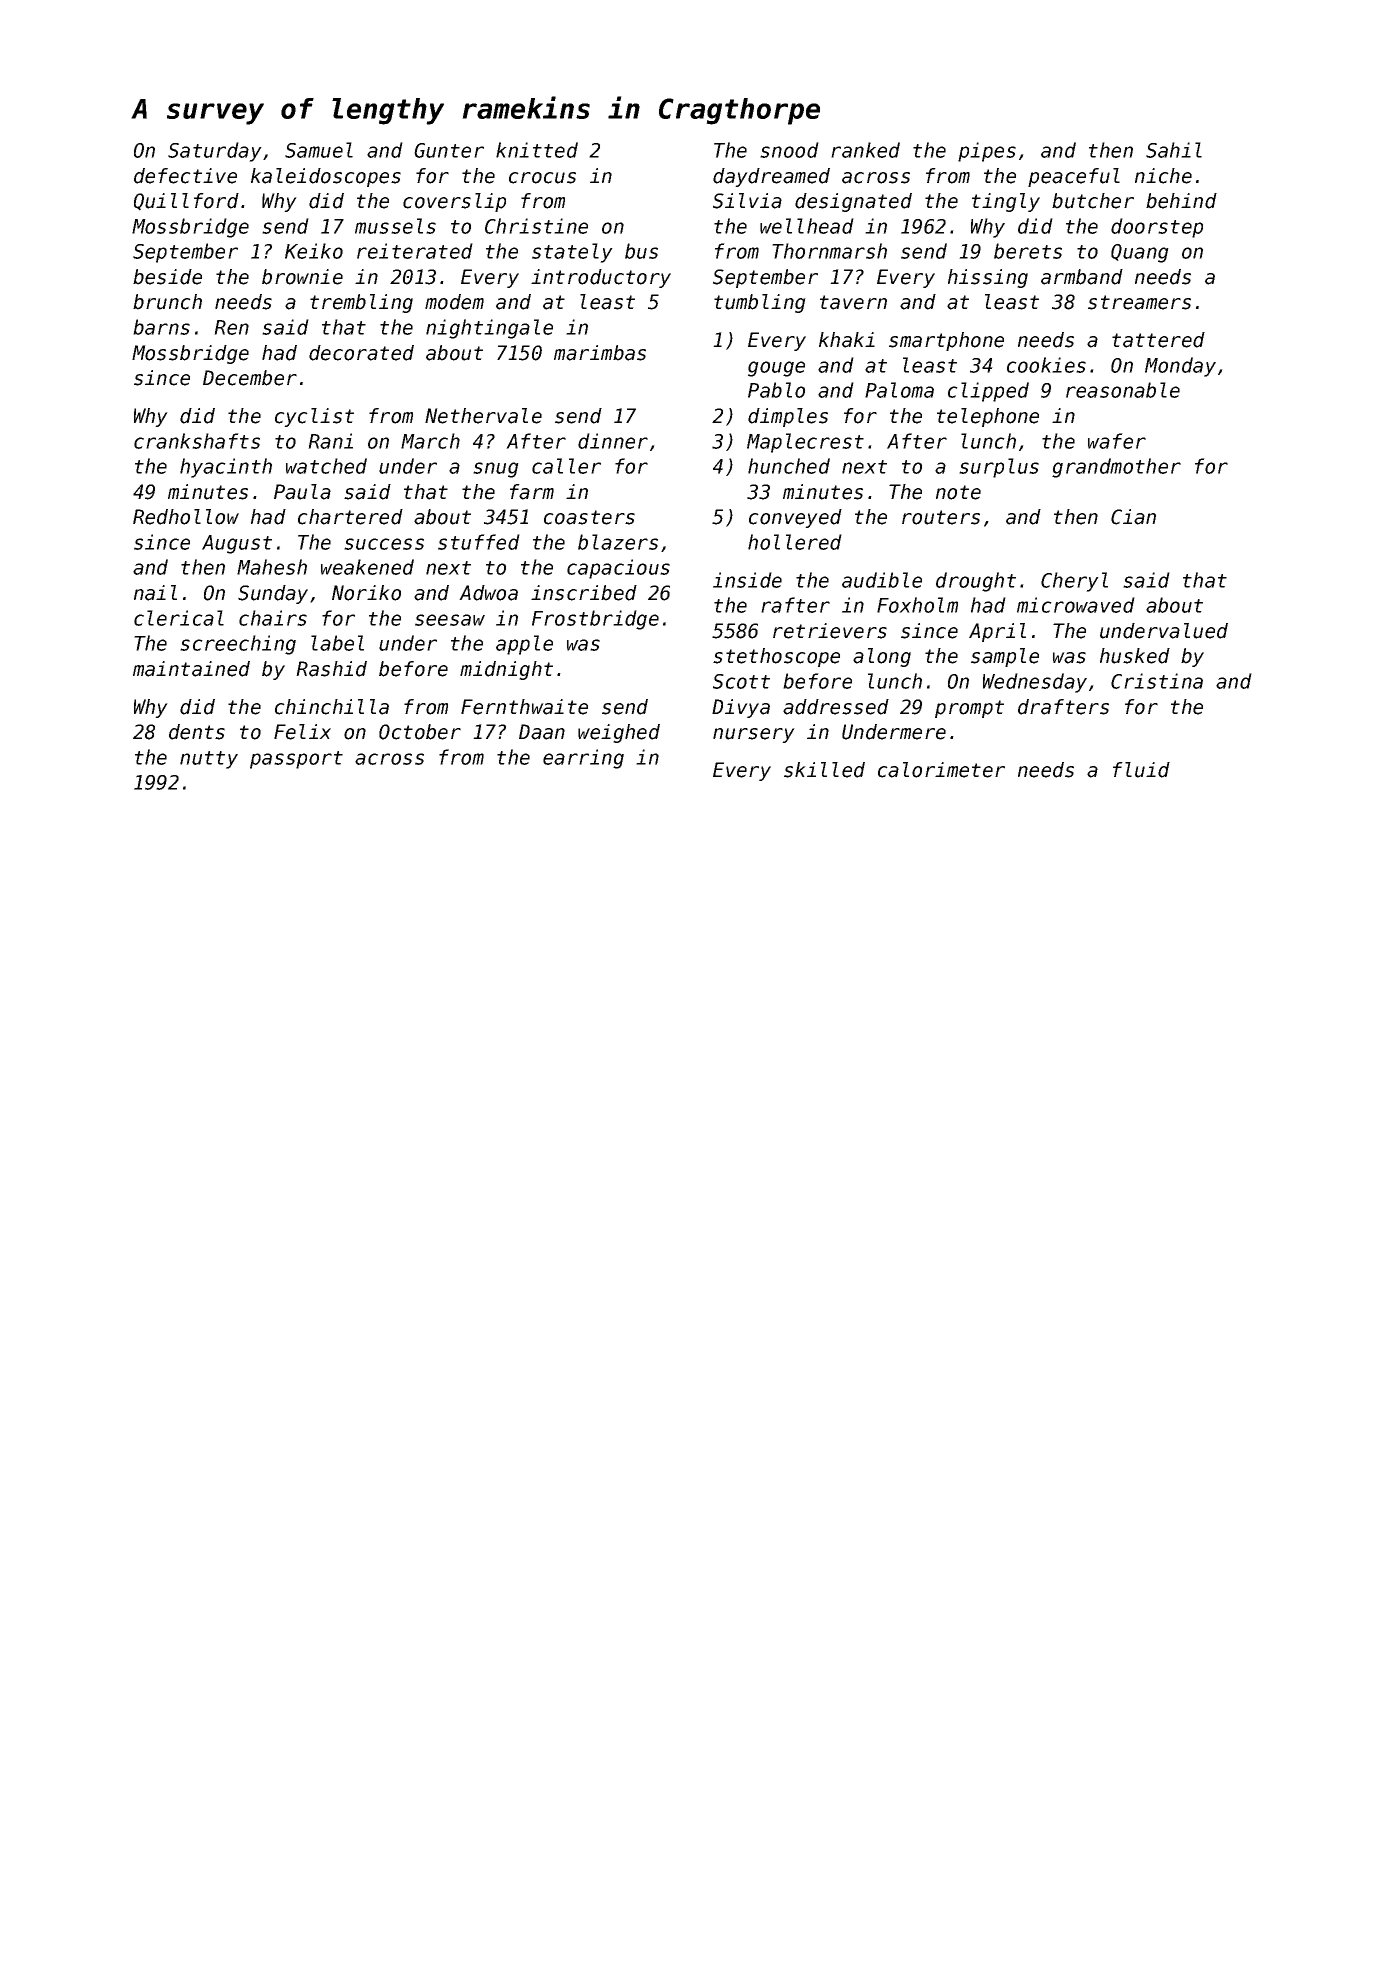  Describe the element at coordinates (1117, 441) in the screenshot. I see `wafer` at that location.
